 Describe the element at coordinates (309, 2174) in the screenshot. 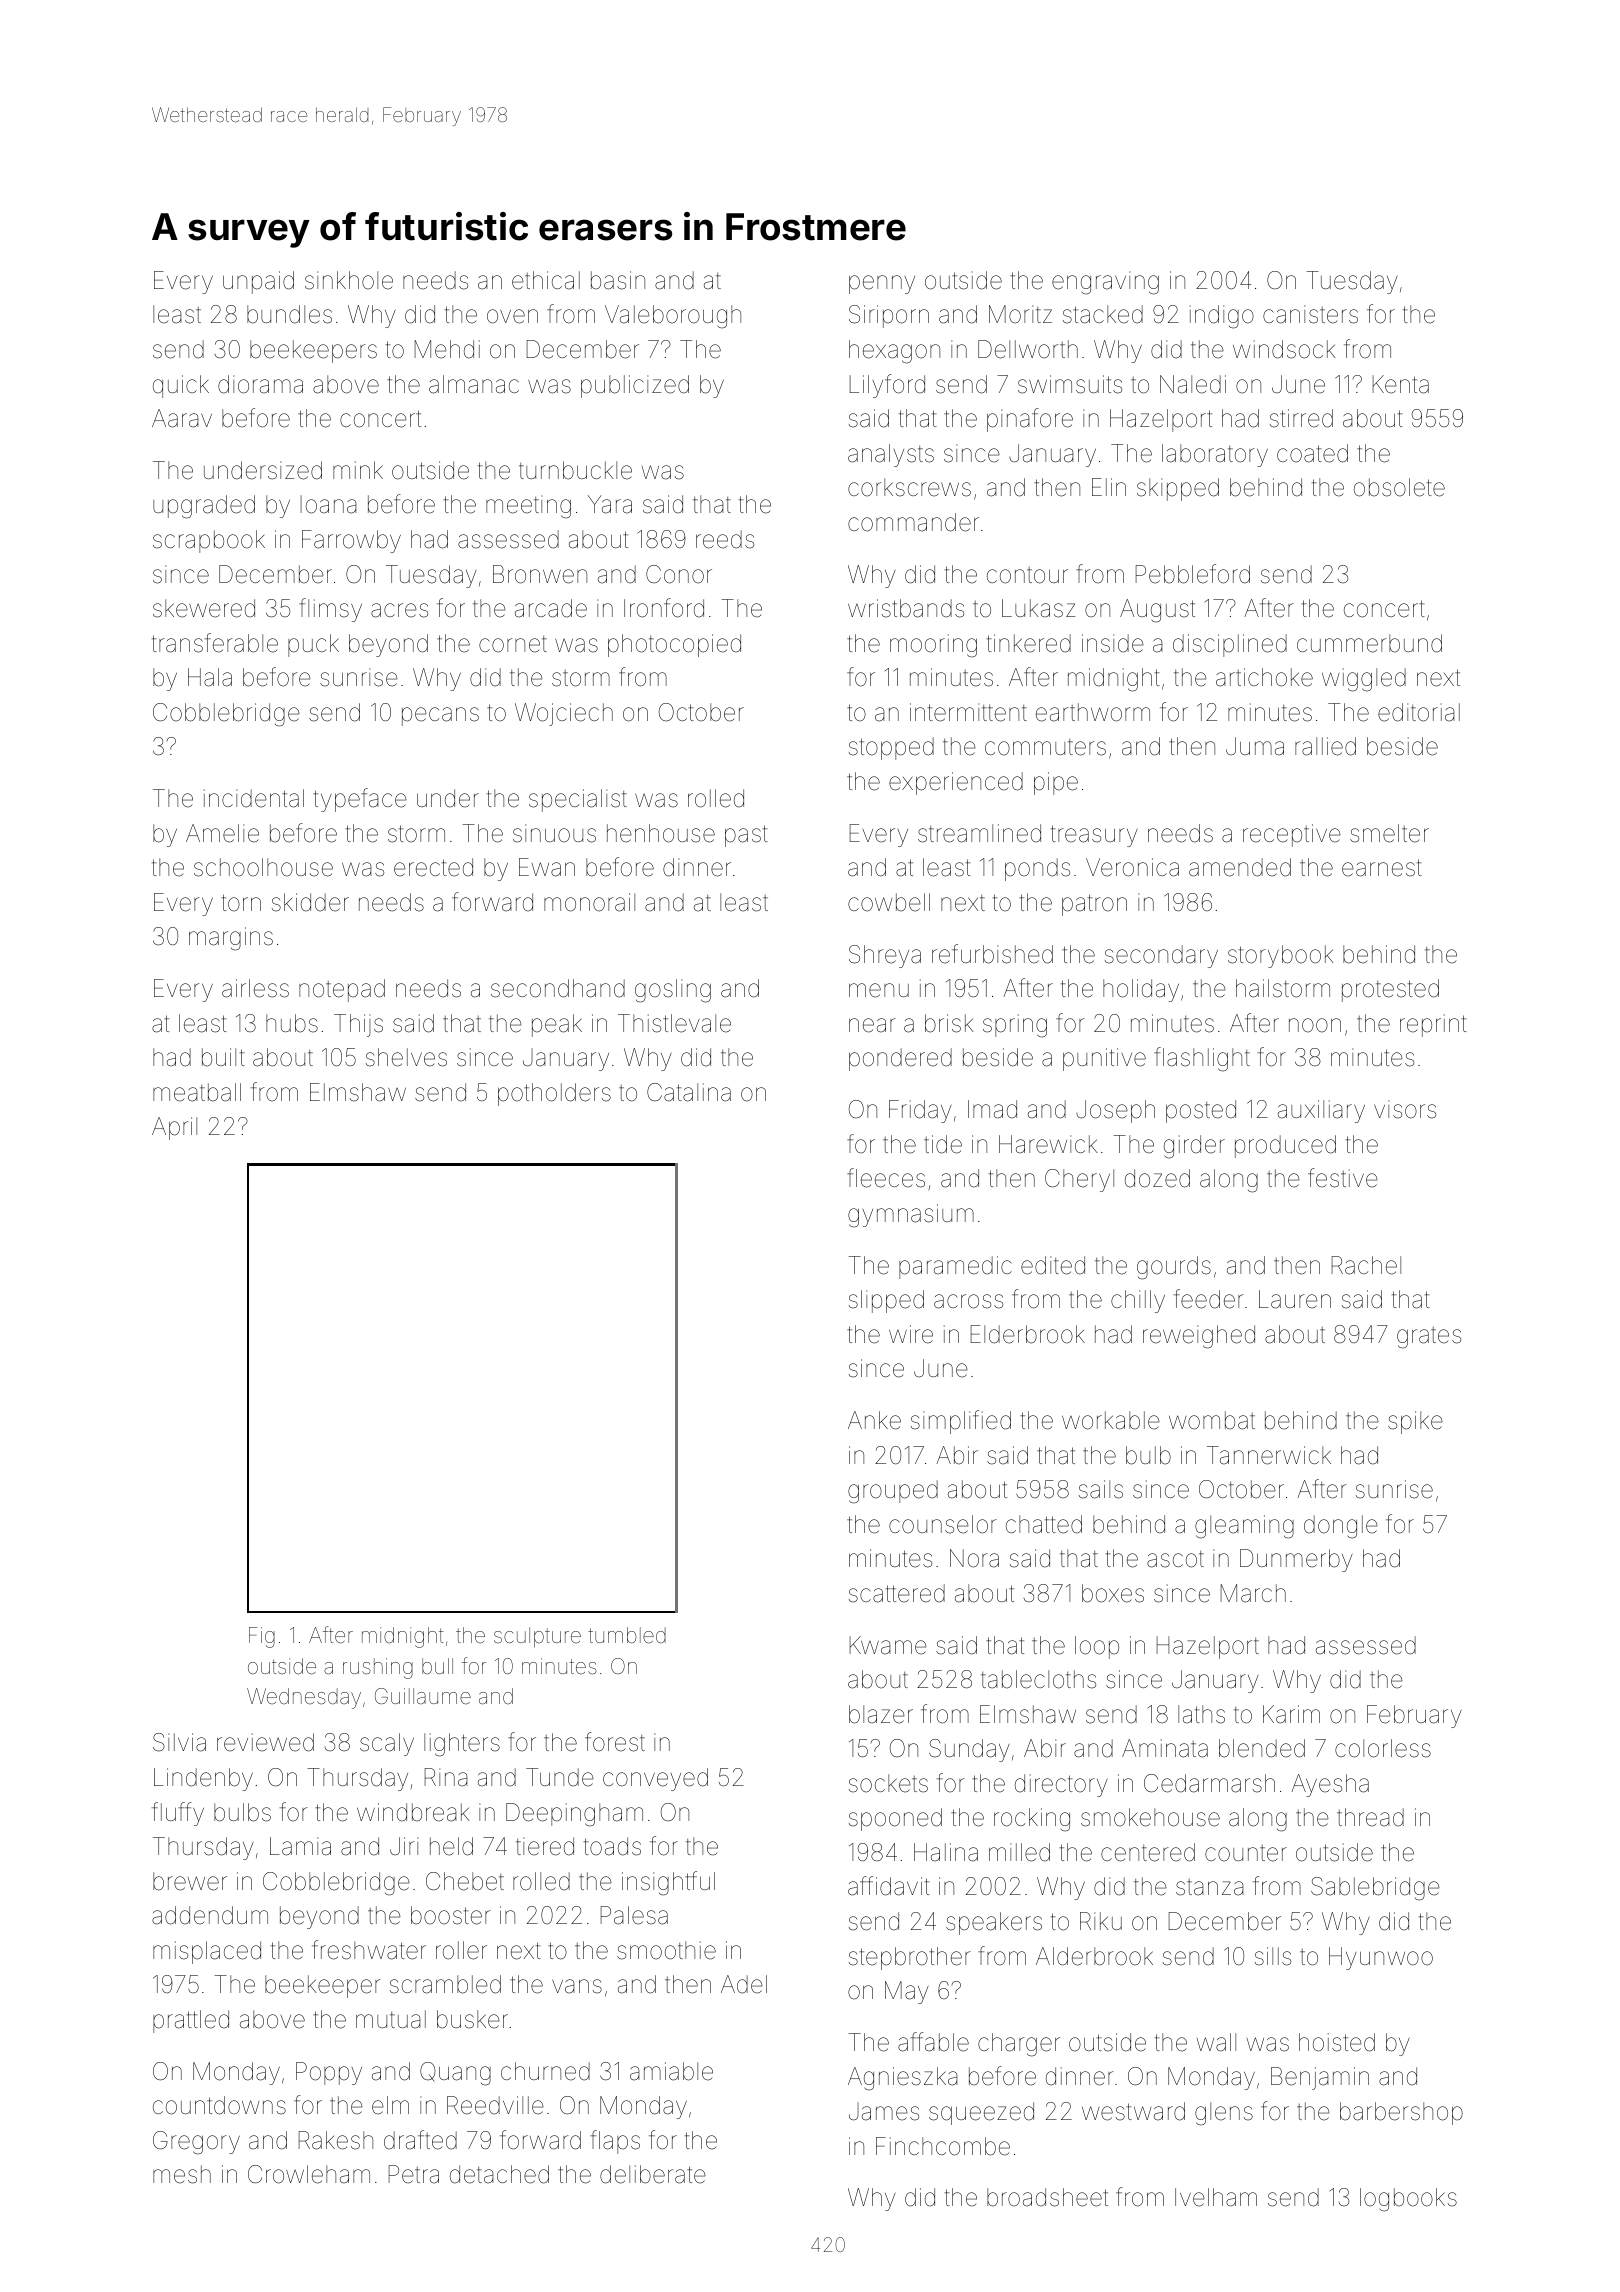

I see `Crowleham` at that location.
